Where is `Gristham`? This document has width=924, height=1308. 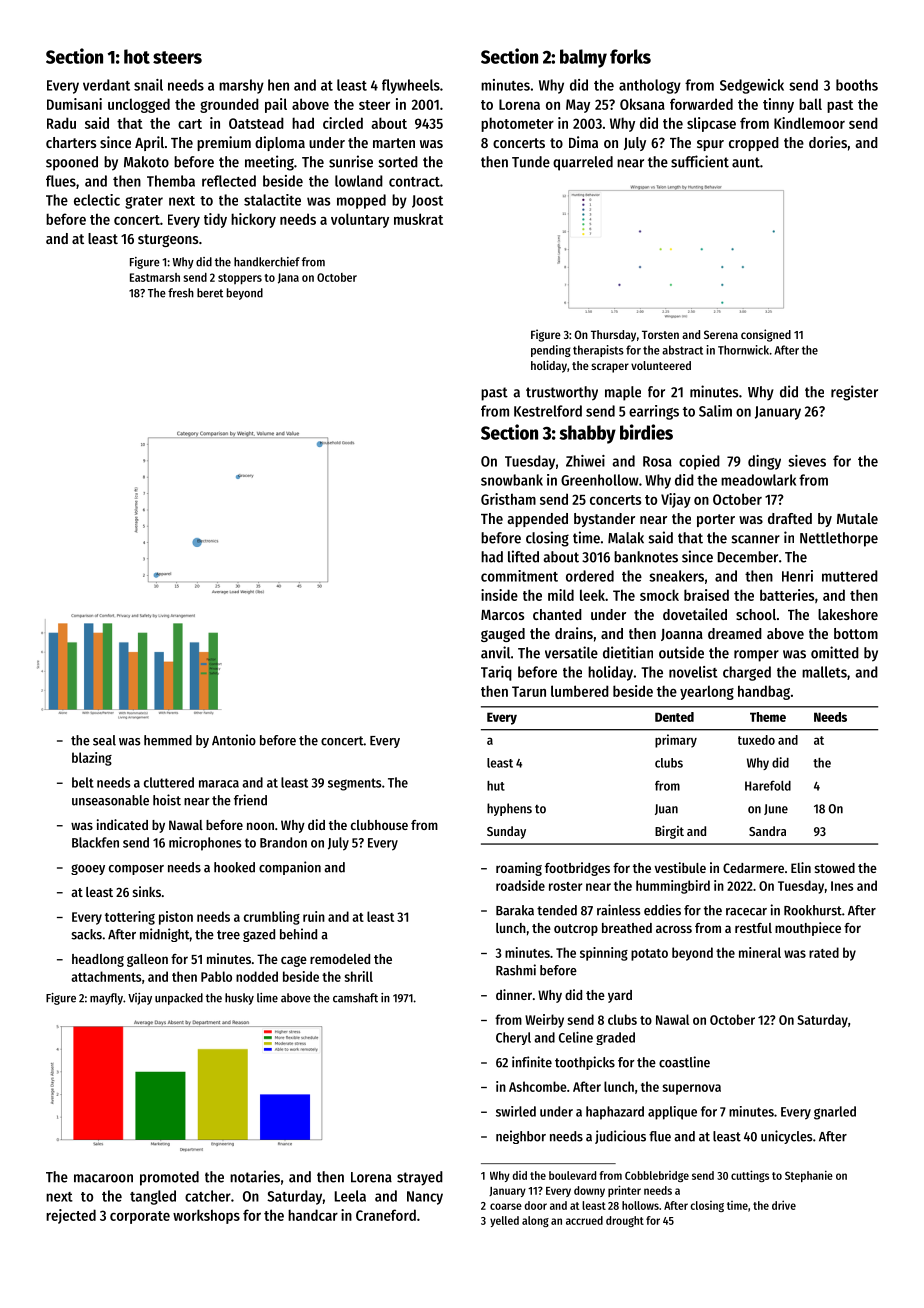
Gristham is located at coordinates (508, 499).
